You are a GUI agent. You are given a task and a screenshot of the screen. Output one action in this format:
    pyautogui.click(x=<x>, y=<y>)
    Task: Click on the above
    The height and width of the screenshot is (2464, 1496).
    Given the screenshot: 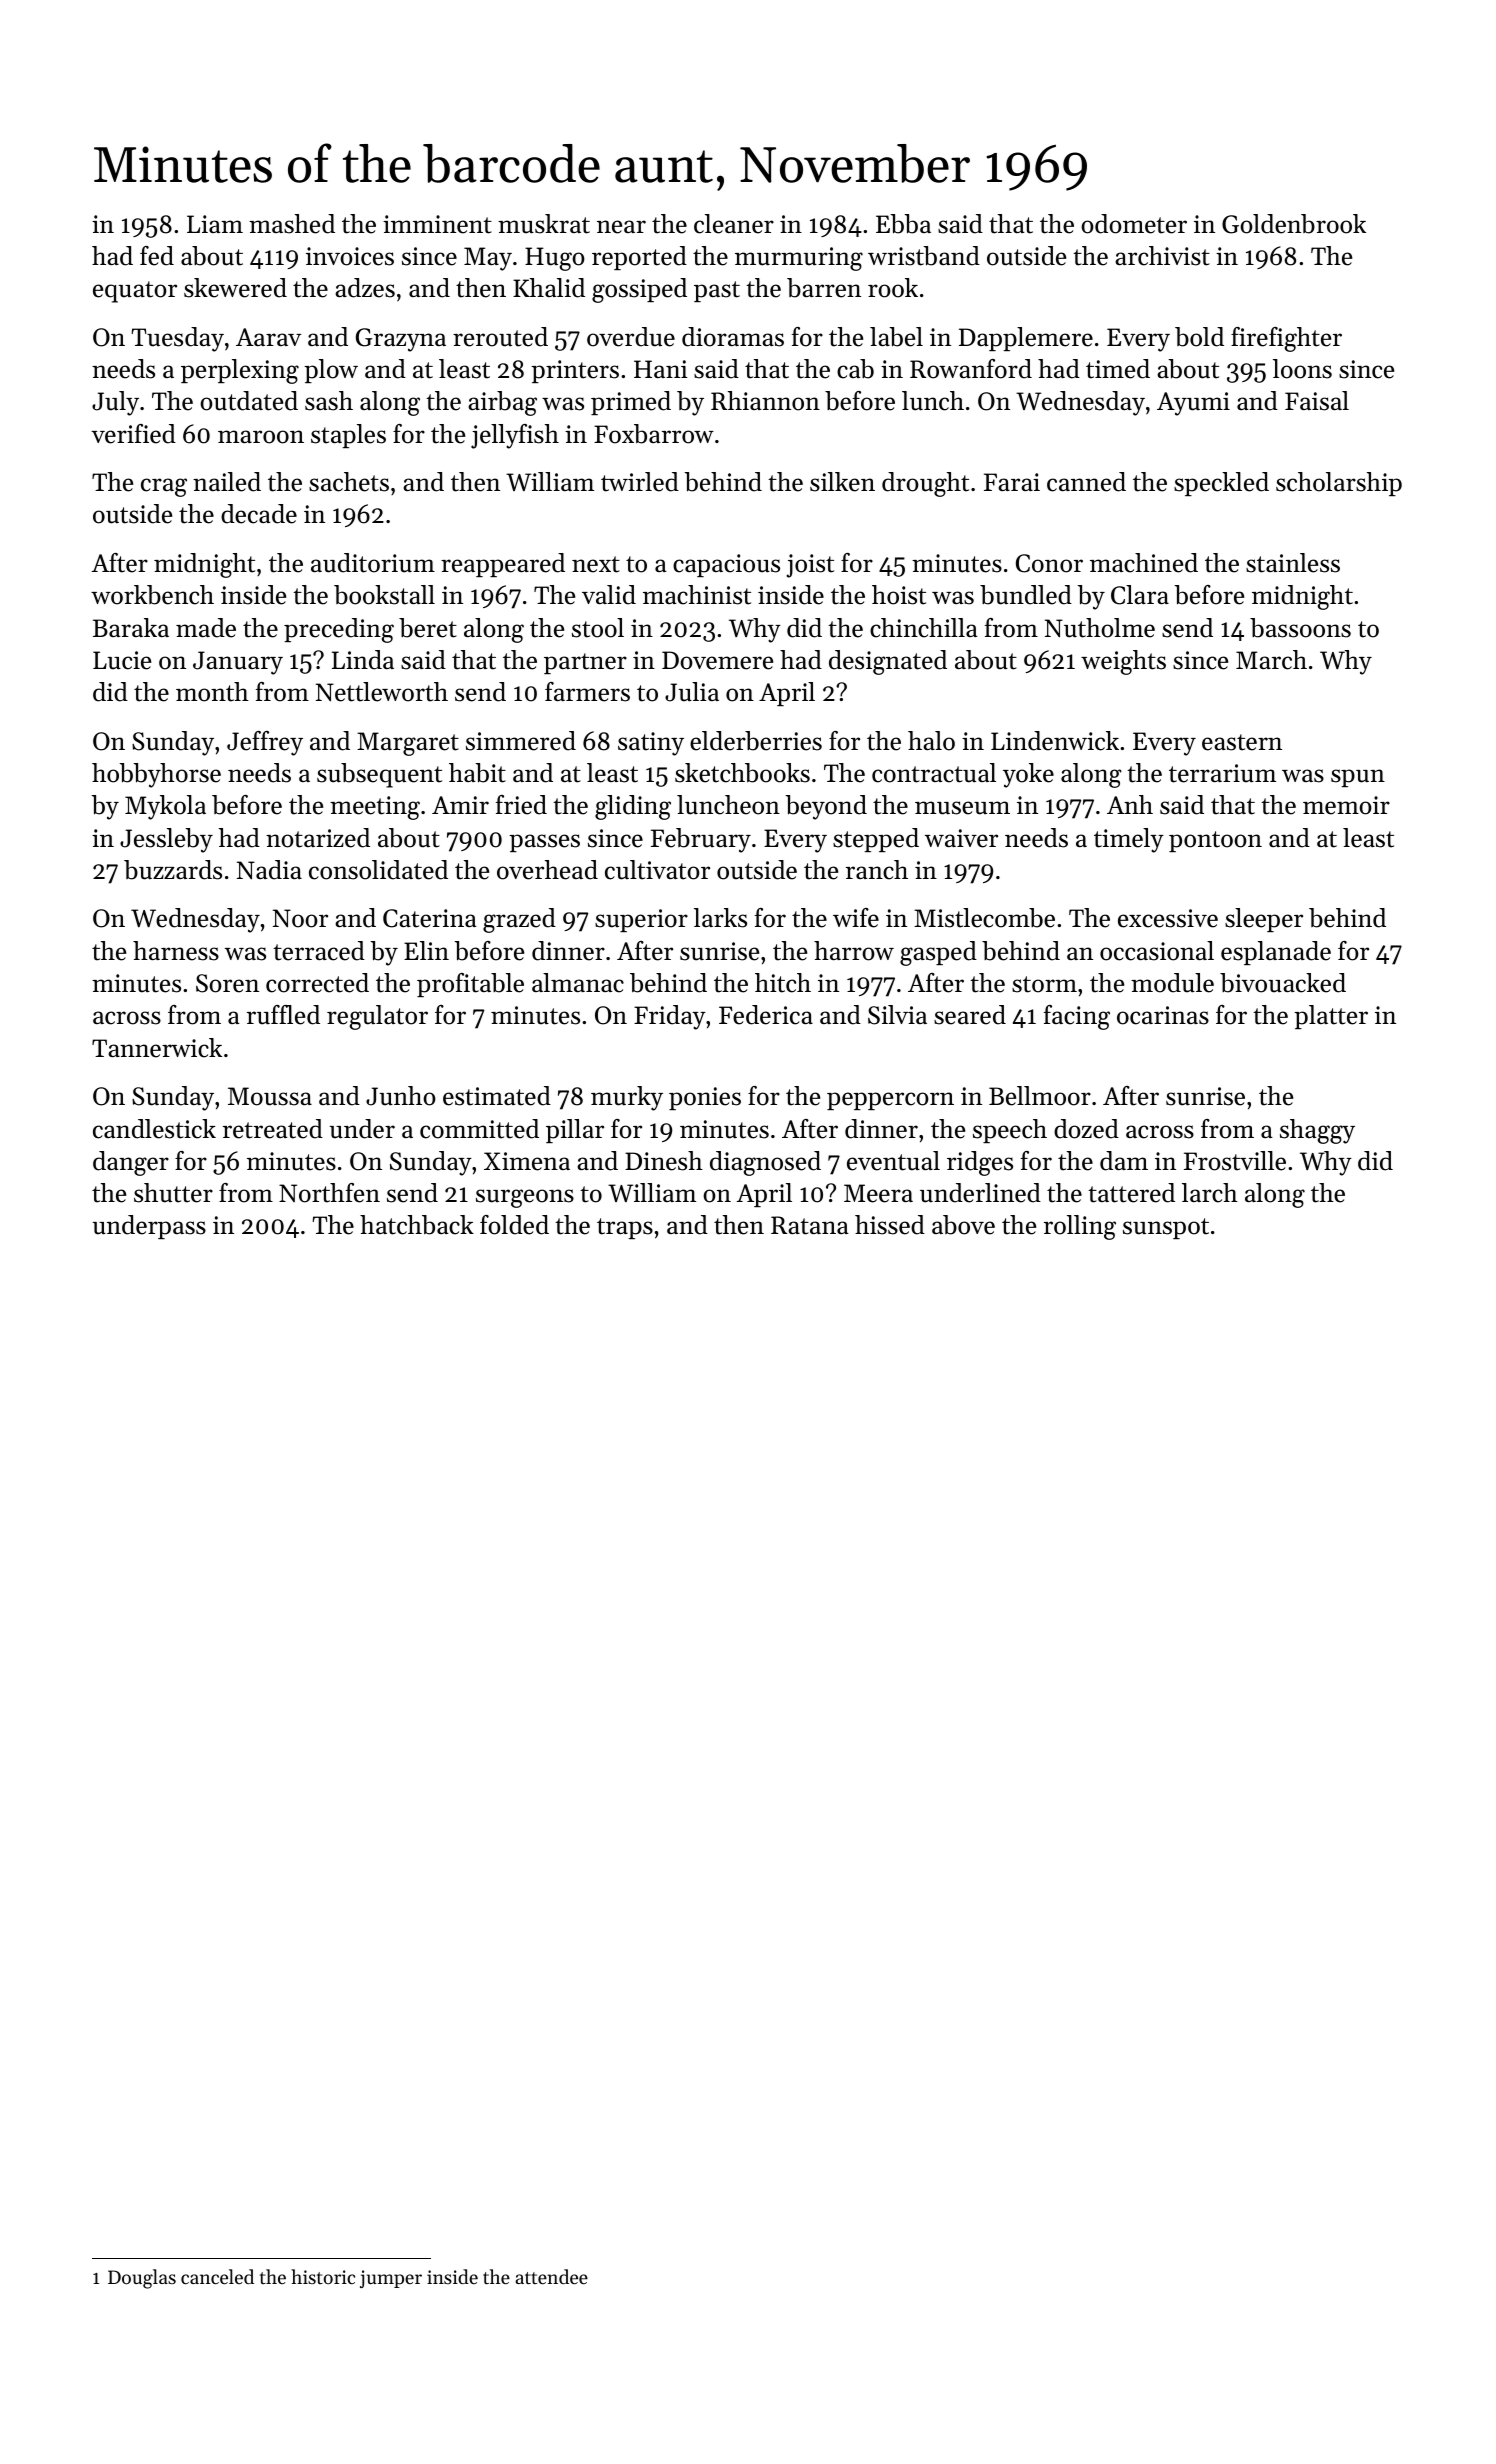 What is the action you would take?
    pyautogui.click(x=963, y=1225)
